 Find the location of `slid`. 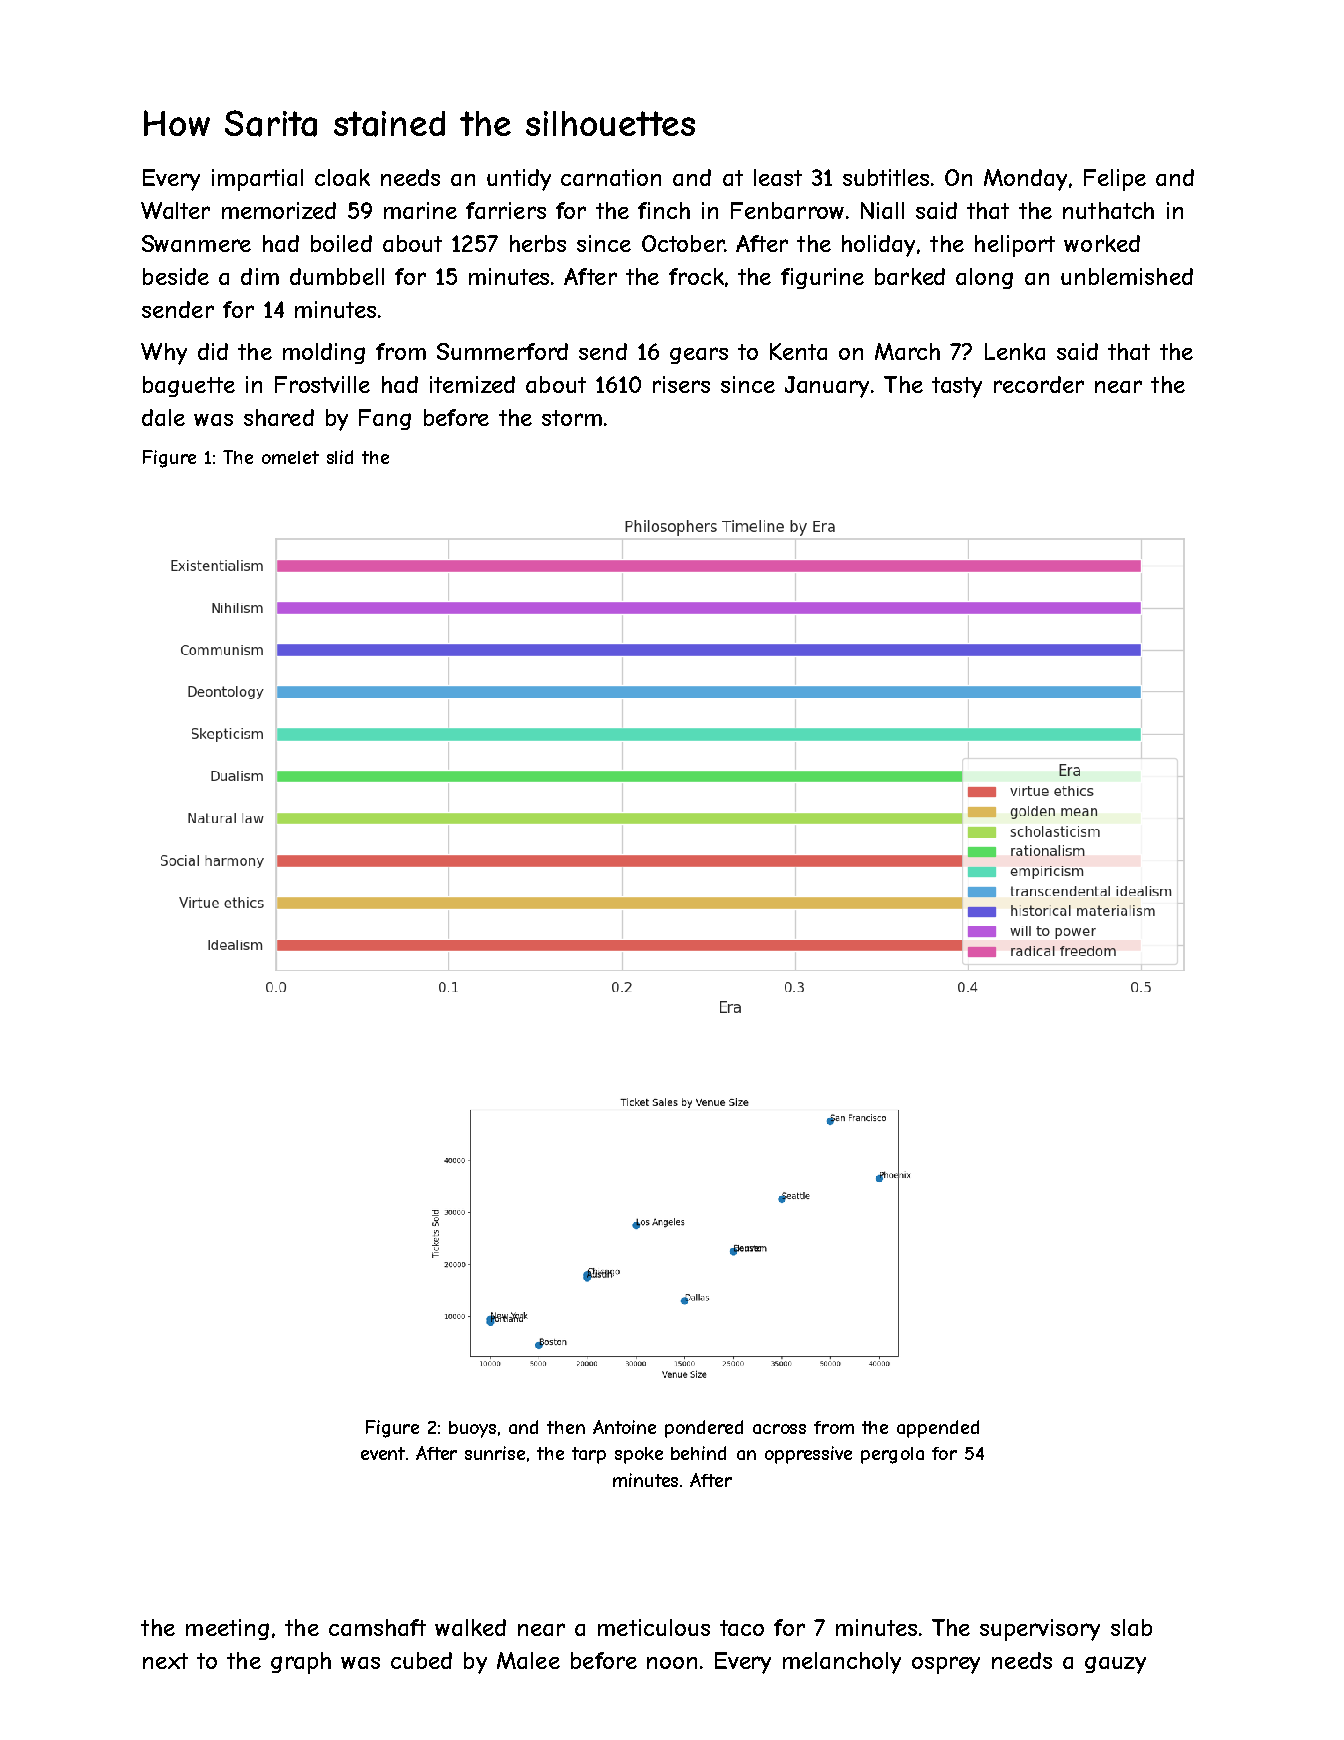

slid is located at coordinates (340, 457).
